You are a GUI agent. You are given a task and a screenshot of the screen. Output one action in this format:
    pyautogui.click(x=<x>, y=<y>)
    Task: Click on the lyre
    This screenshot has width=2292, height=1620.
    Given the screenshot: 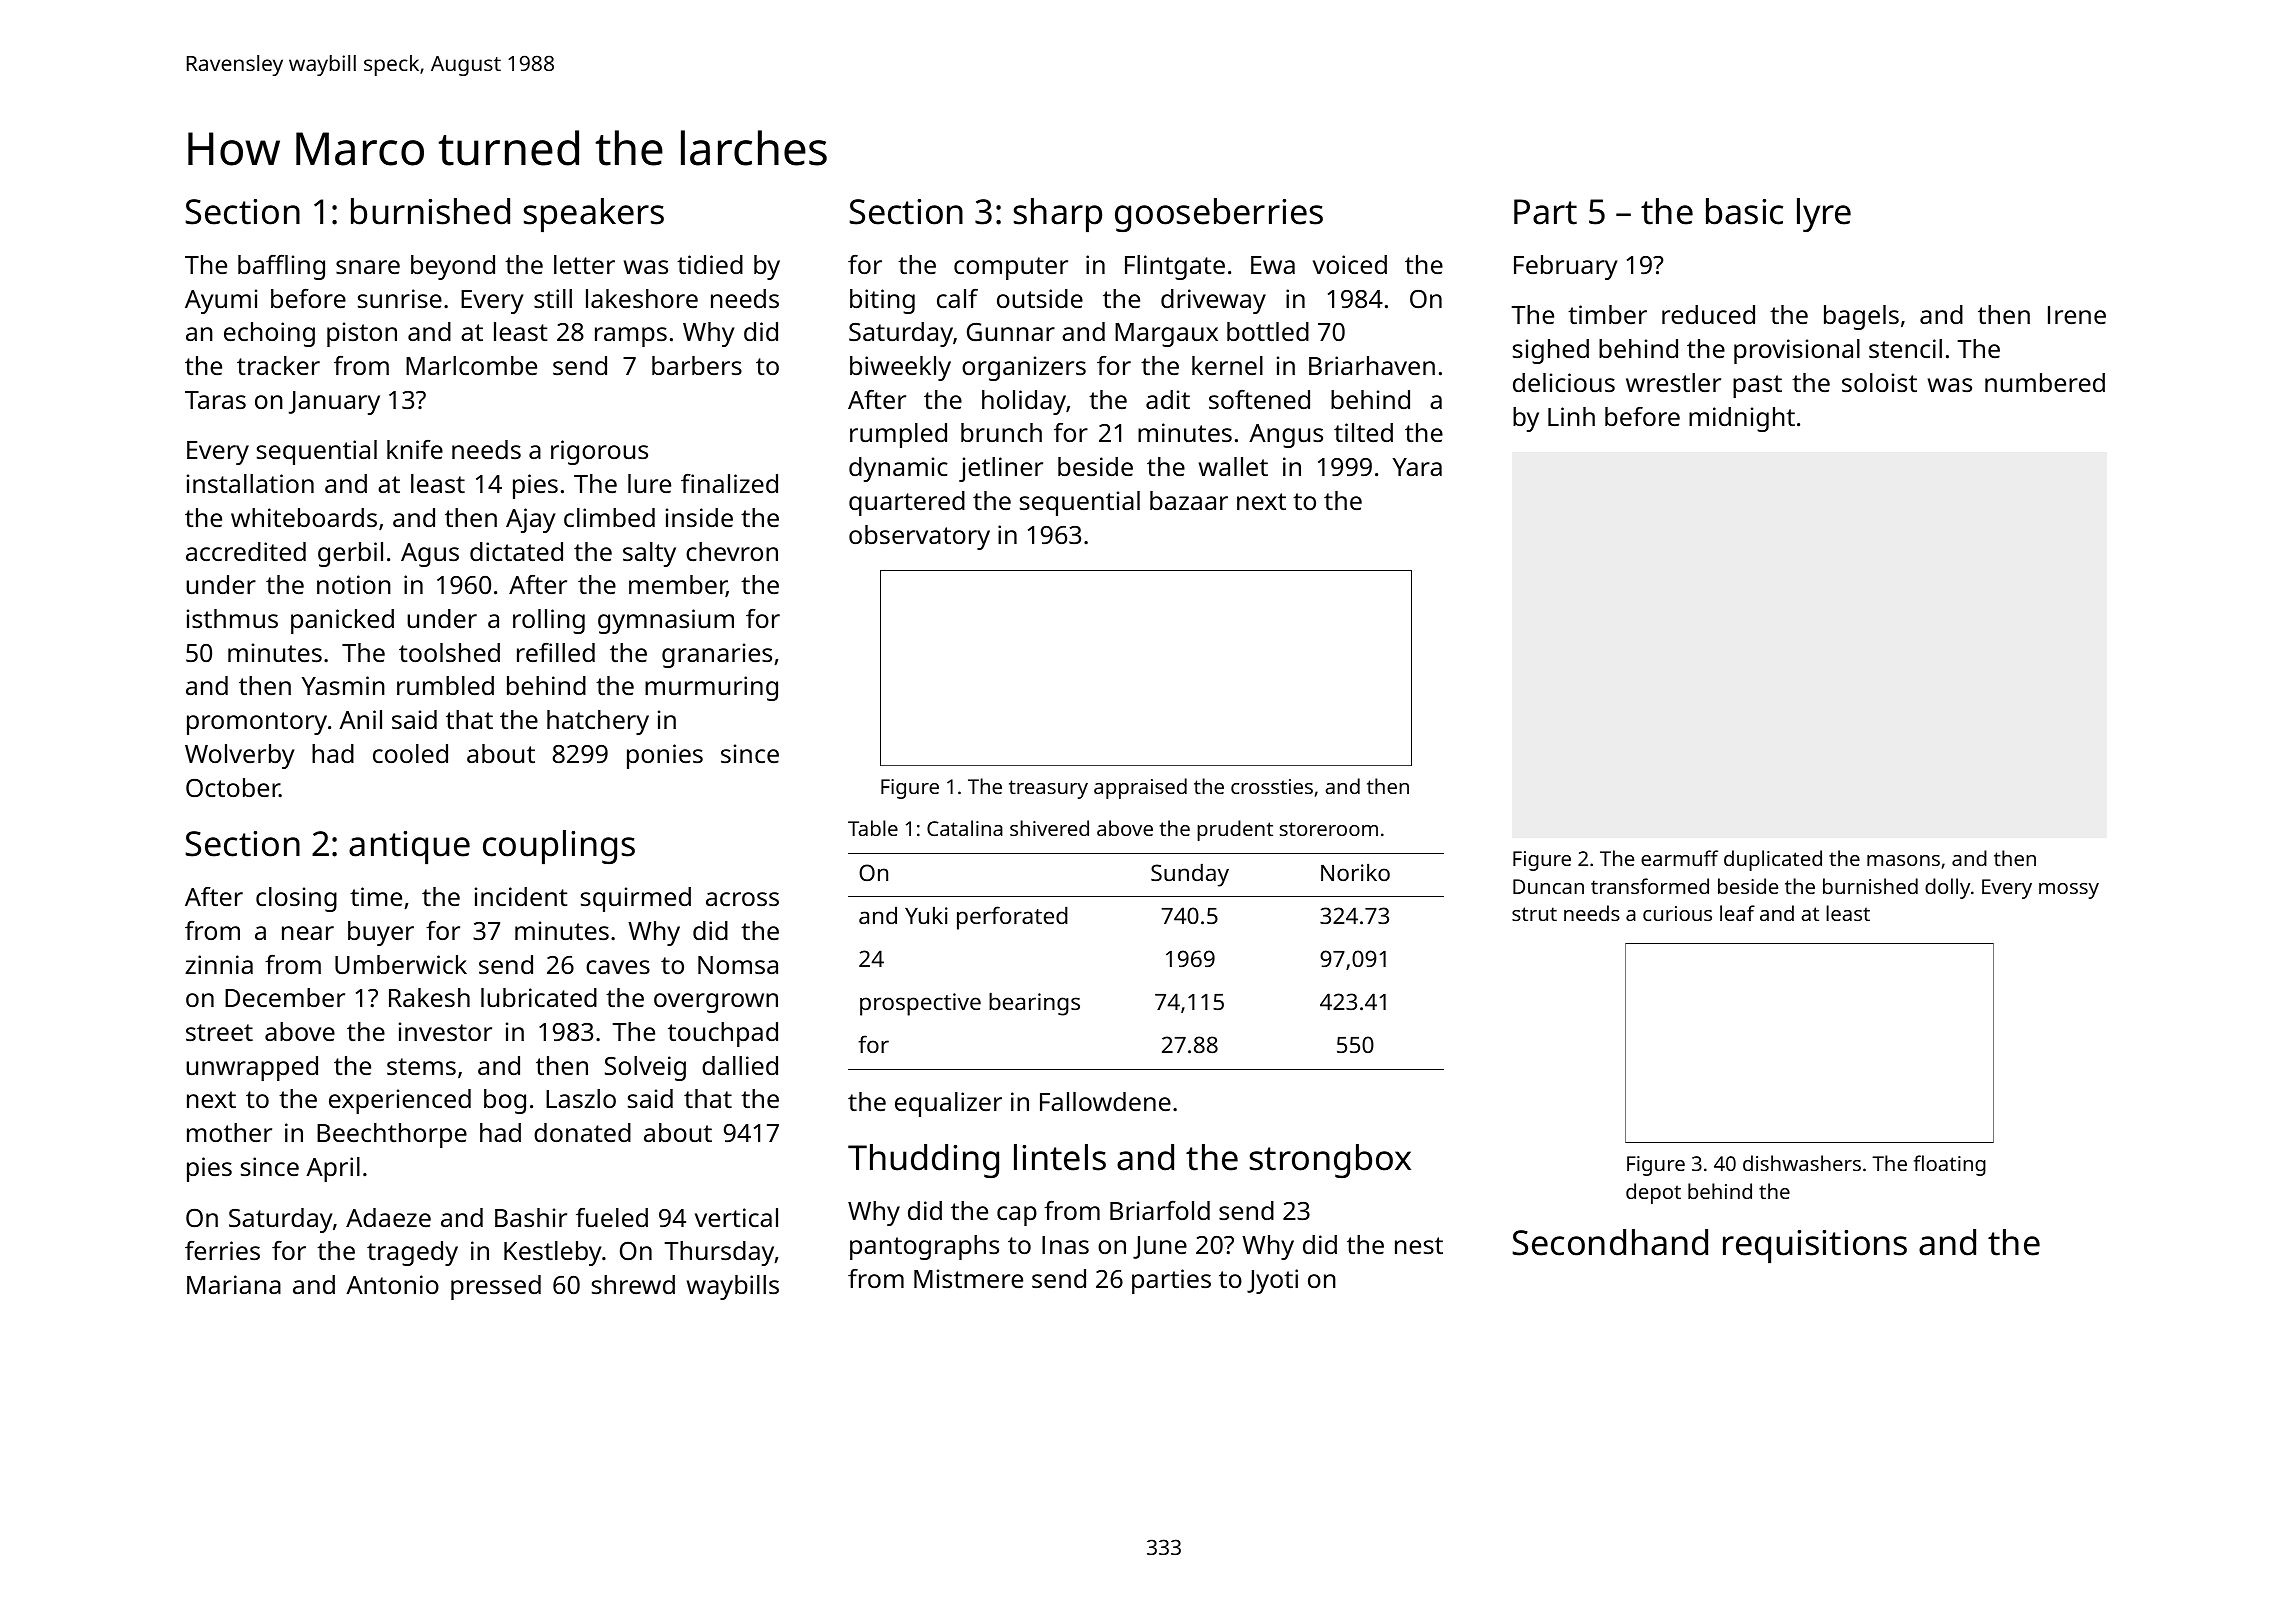 What is the action you would take?
    pyautogui.click(x=1824, y=215)
